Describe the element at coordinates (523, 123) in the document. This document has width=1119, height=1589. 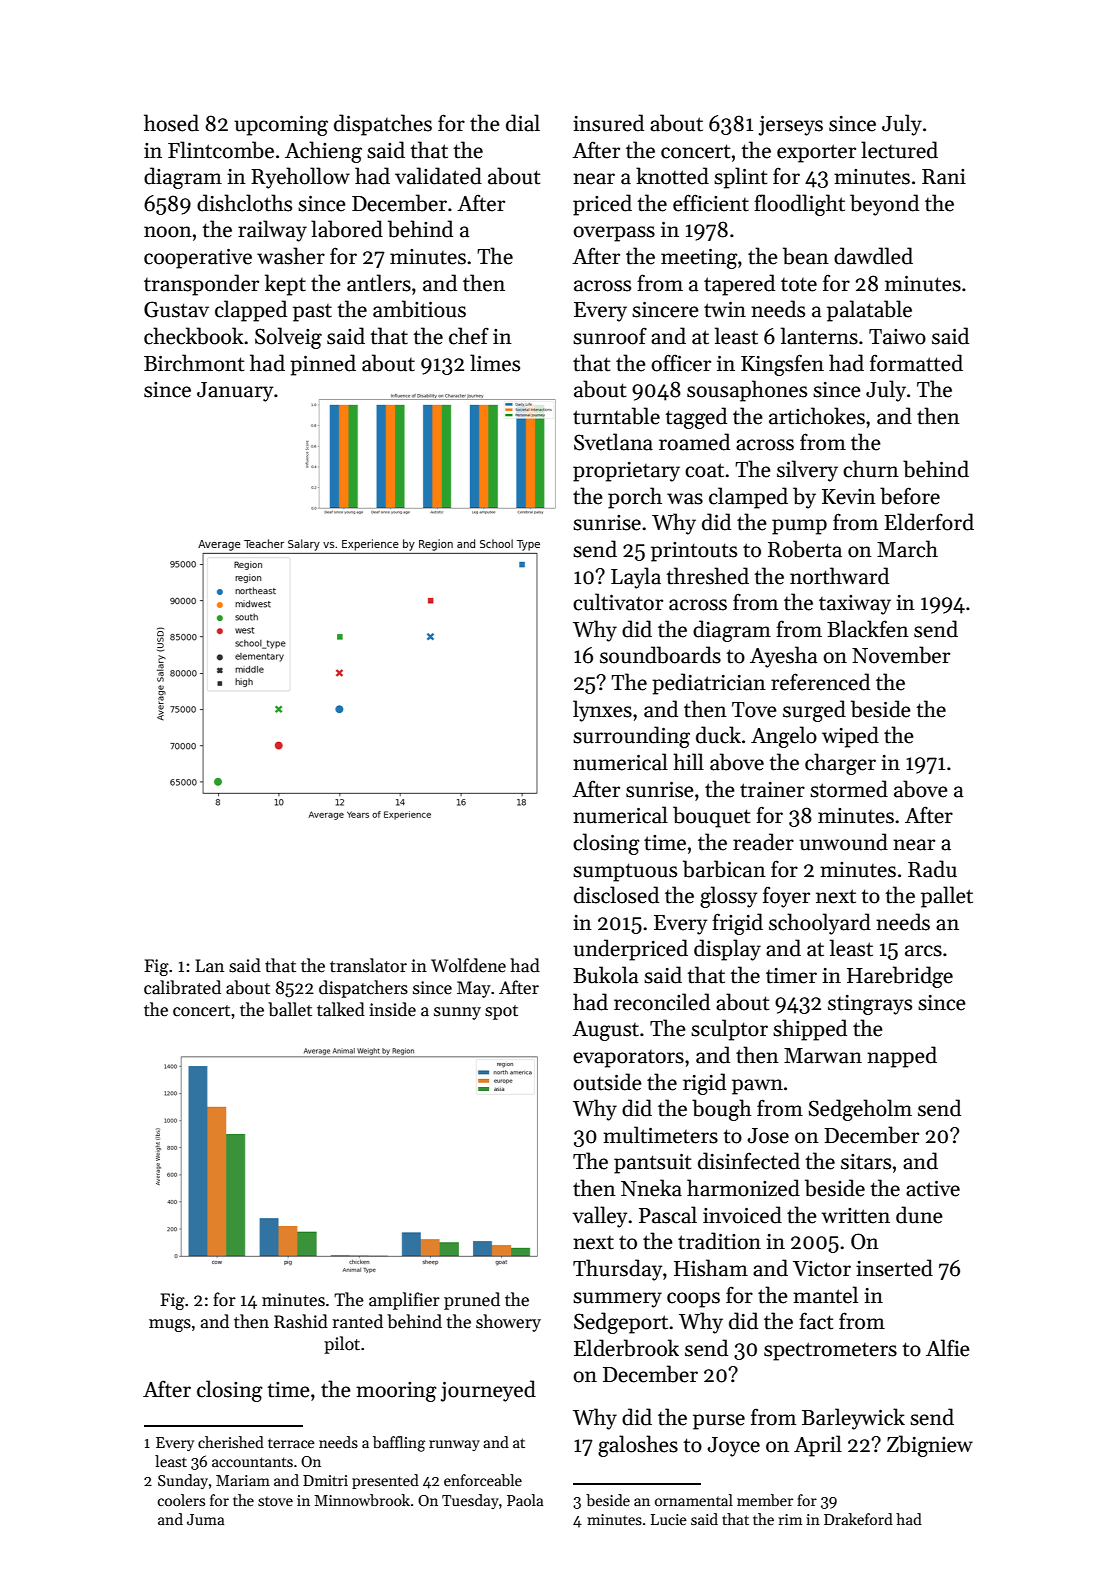
I see `dial` at that location.
